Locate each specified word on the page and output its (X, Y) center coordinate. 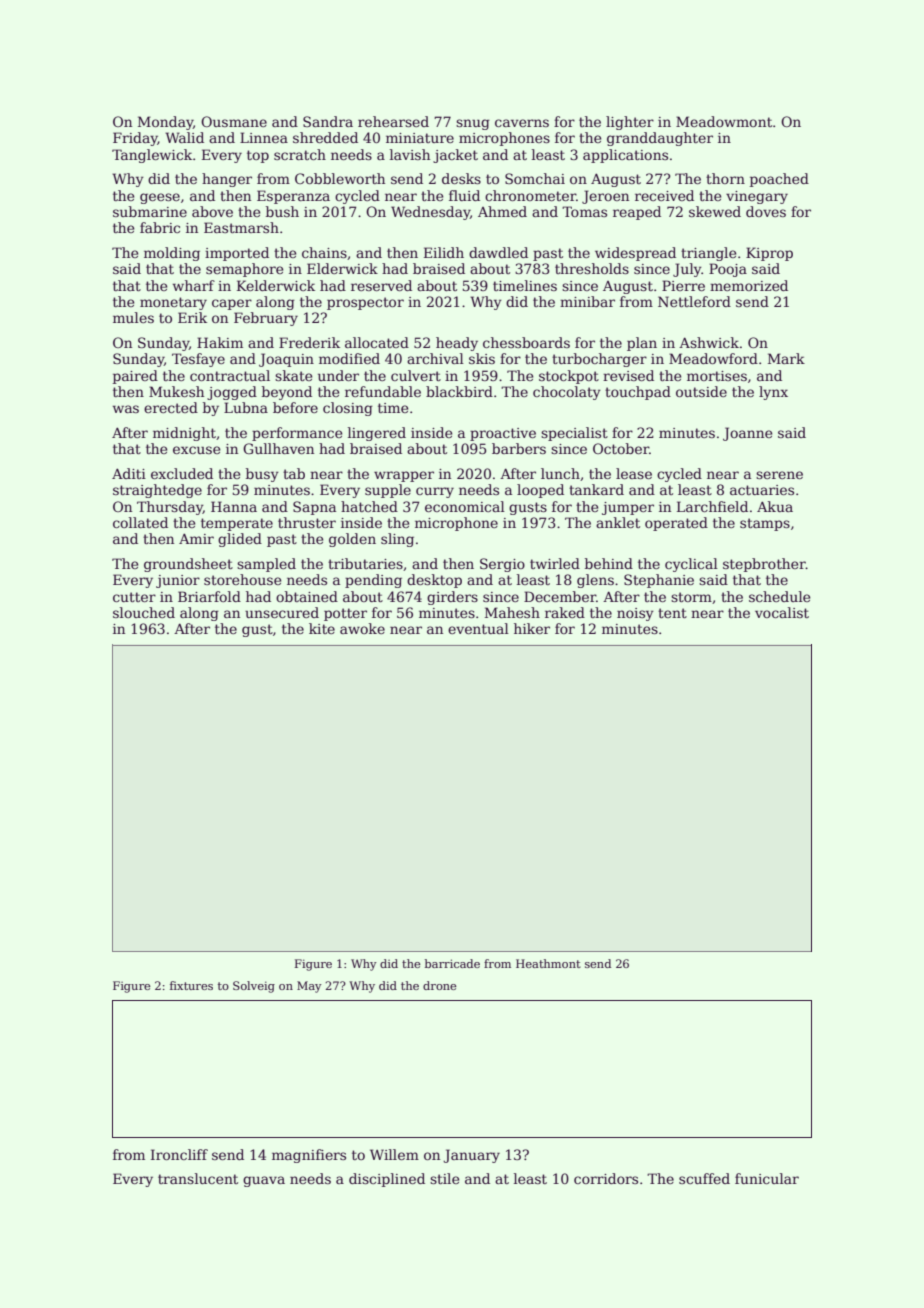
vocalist (782, 612)
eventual (478, 628)
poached (779, 180)
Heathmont (548, 963)
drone (439, 985)
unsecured (282, 612)
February (266, 319)
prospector (365, 303)
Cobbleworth (340, 178)
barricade (452, 963)
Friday (135, 139)
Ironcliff (179, 1154)
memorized (749, 285)
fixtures (191, 985)
